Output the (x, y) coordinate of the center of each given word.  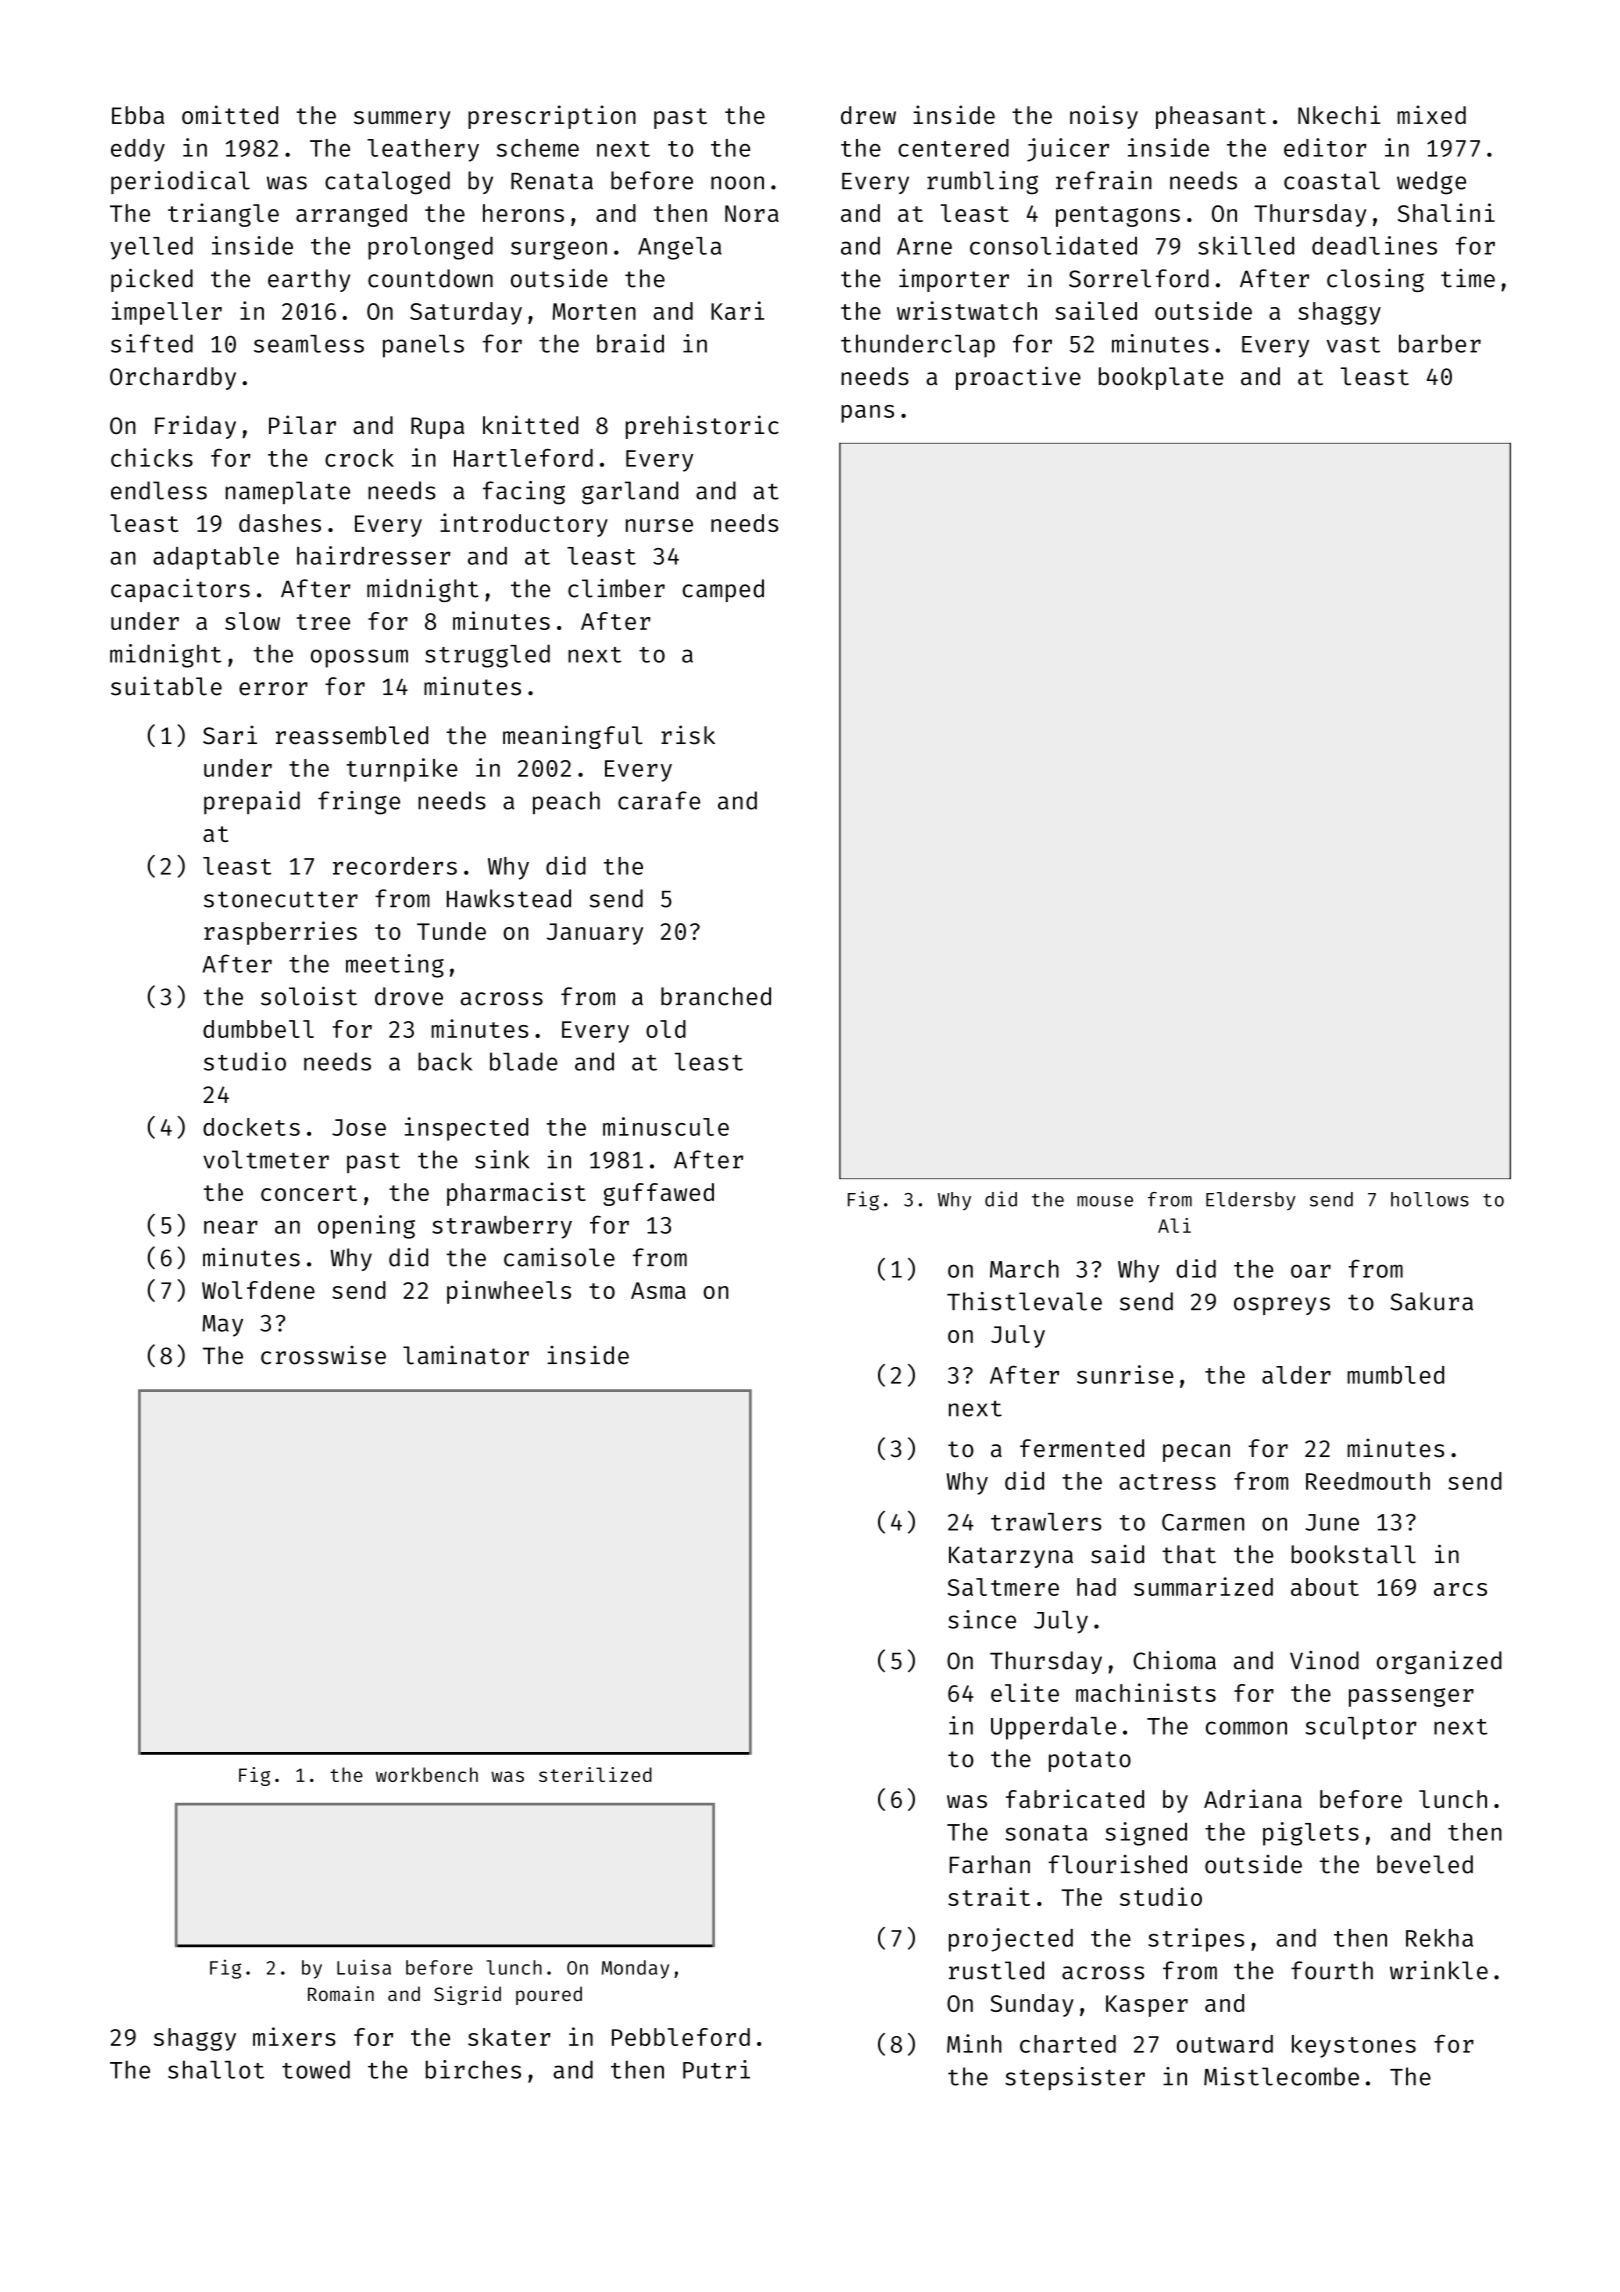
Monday (635, 1969)
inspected (466, 1129)
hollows (1430, 1199)
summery (402, 120)
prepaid (252, 802)
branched (716, 996)
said (1117, 1554)
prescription (552, 117)
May (222, 1326)
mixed (1431, 114)
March (1024, 1269)
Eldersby (1251, 1201)
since (982, 1619)
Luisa (364, 1967)
